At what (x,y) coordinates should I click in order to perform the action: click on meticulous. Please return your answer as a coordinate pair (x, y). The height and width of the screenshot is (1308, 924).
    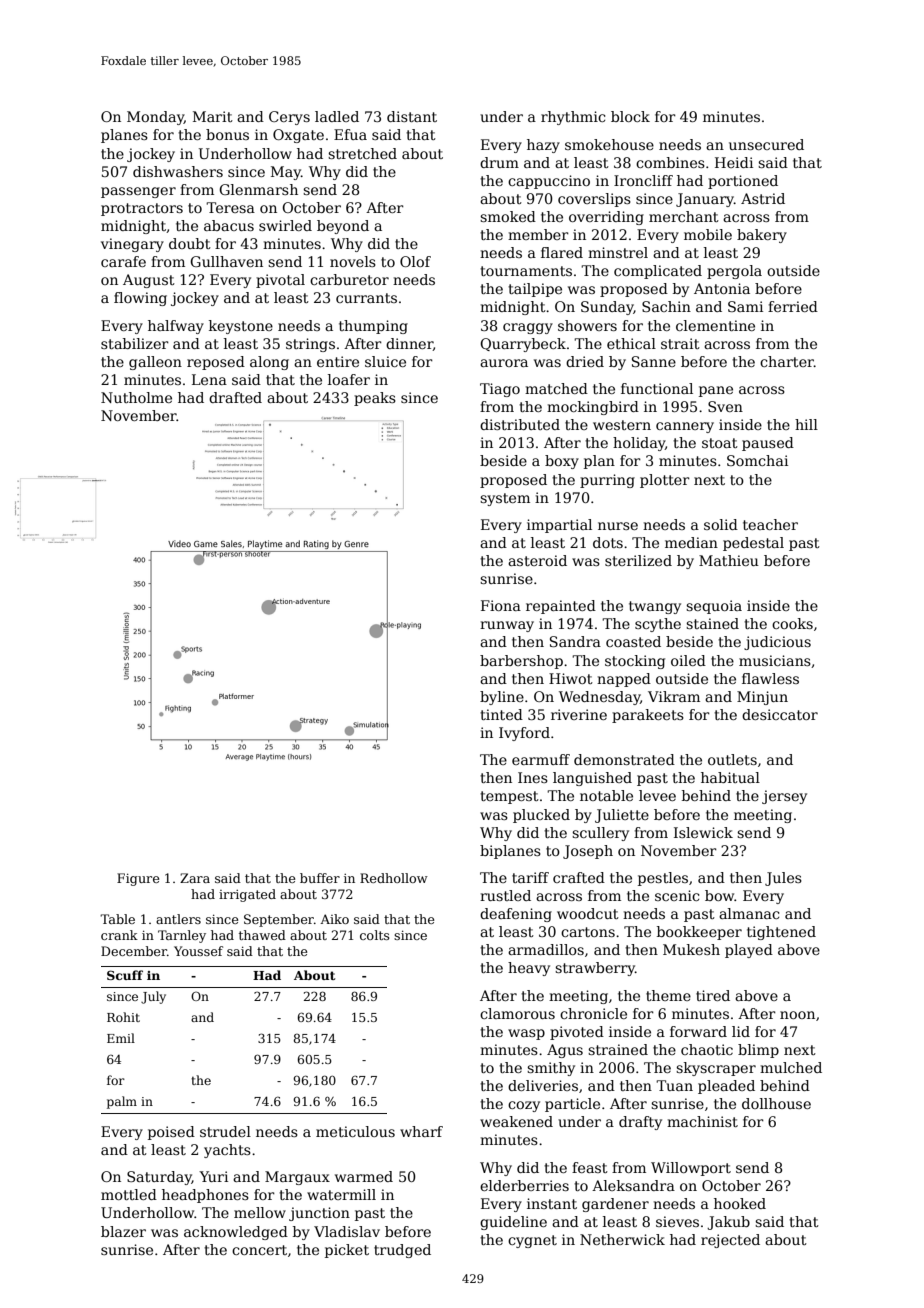
    Looking at the image, I should click on (355, 1131).
